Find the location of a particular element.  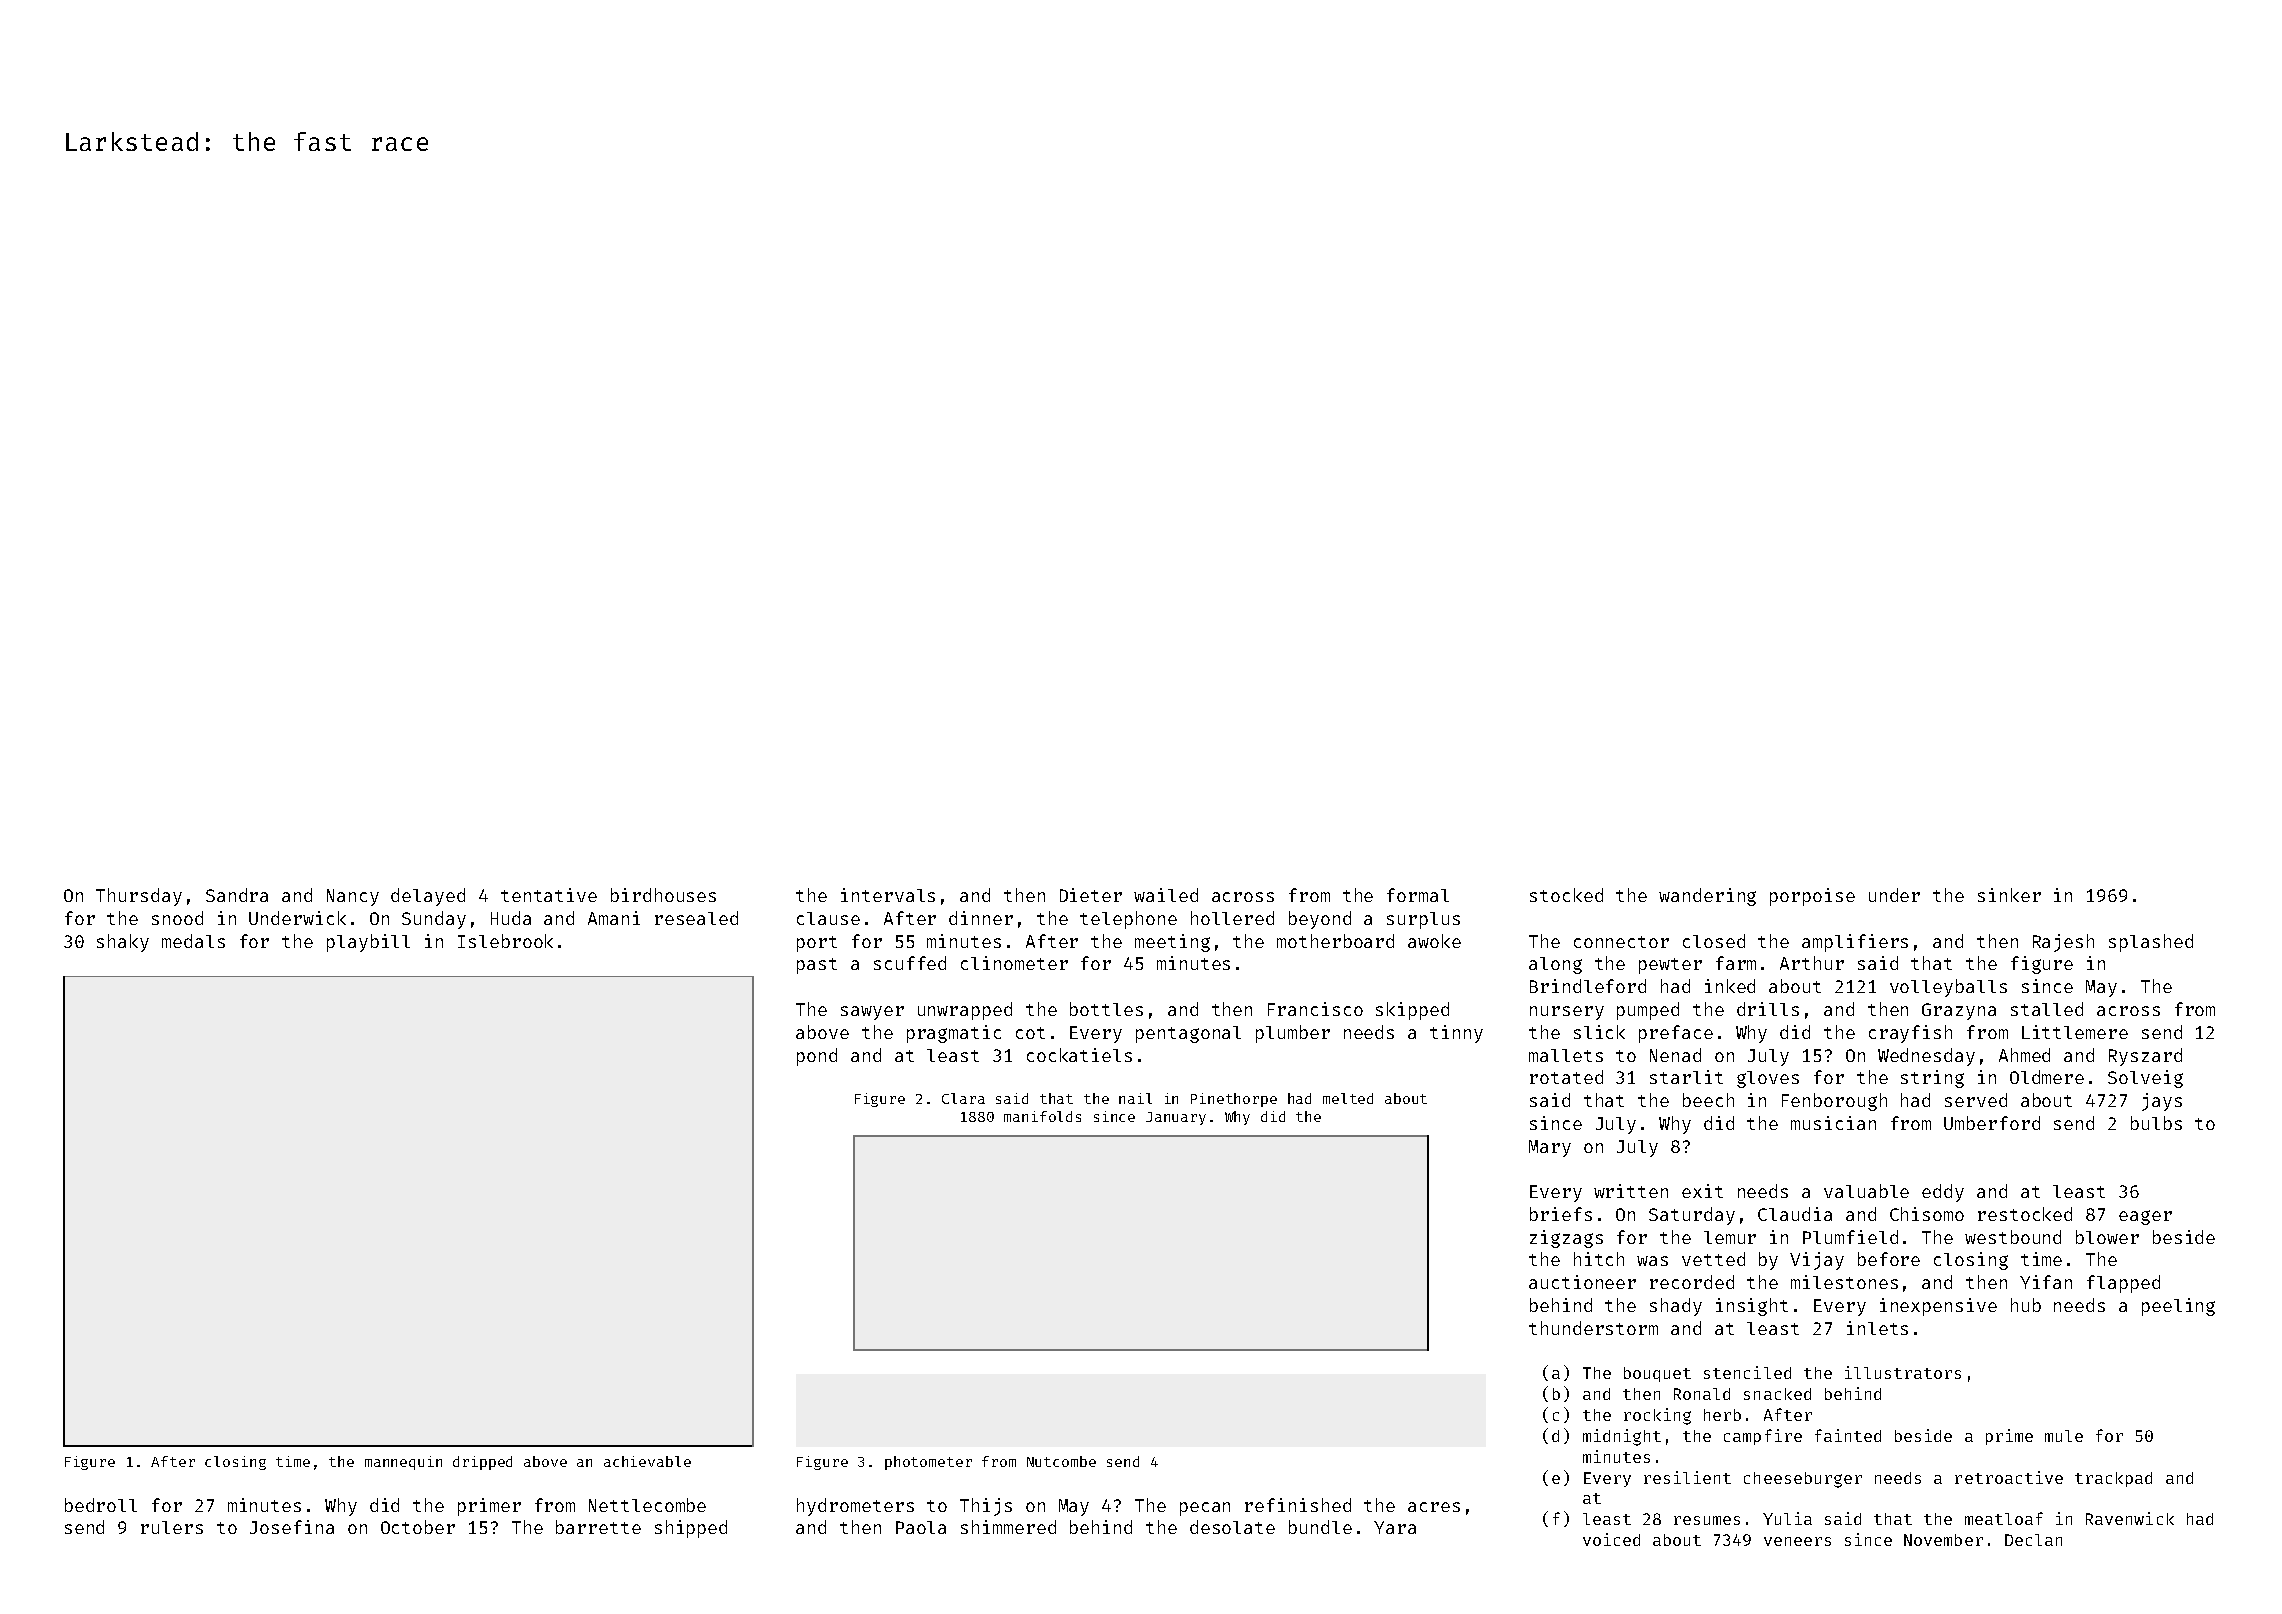

Dieter is located at coordinates (1091, 895).
